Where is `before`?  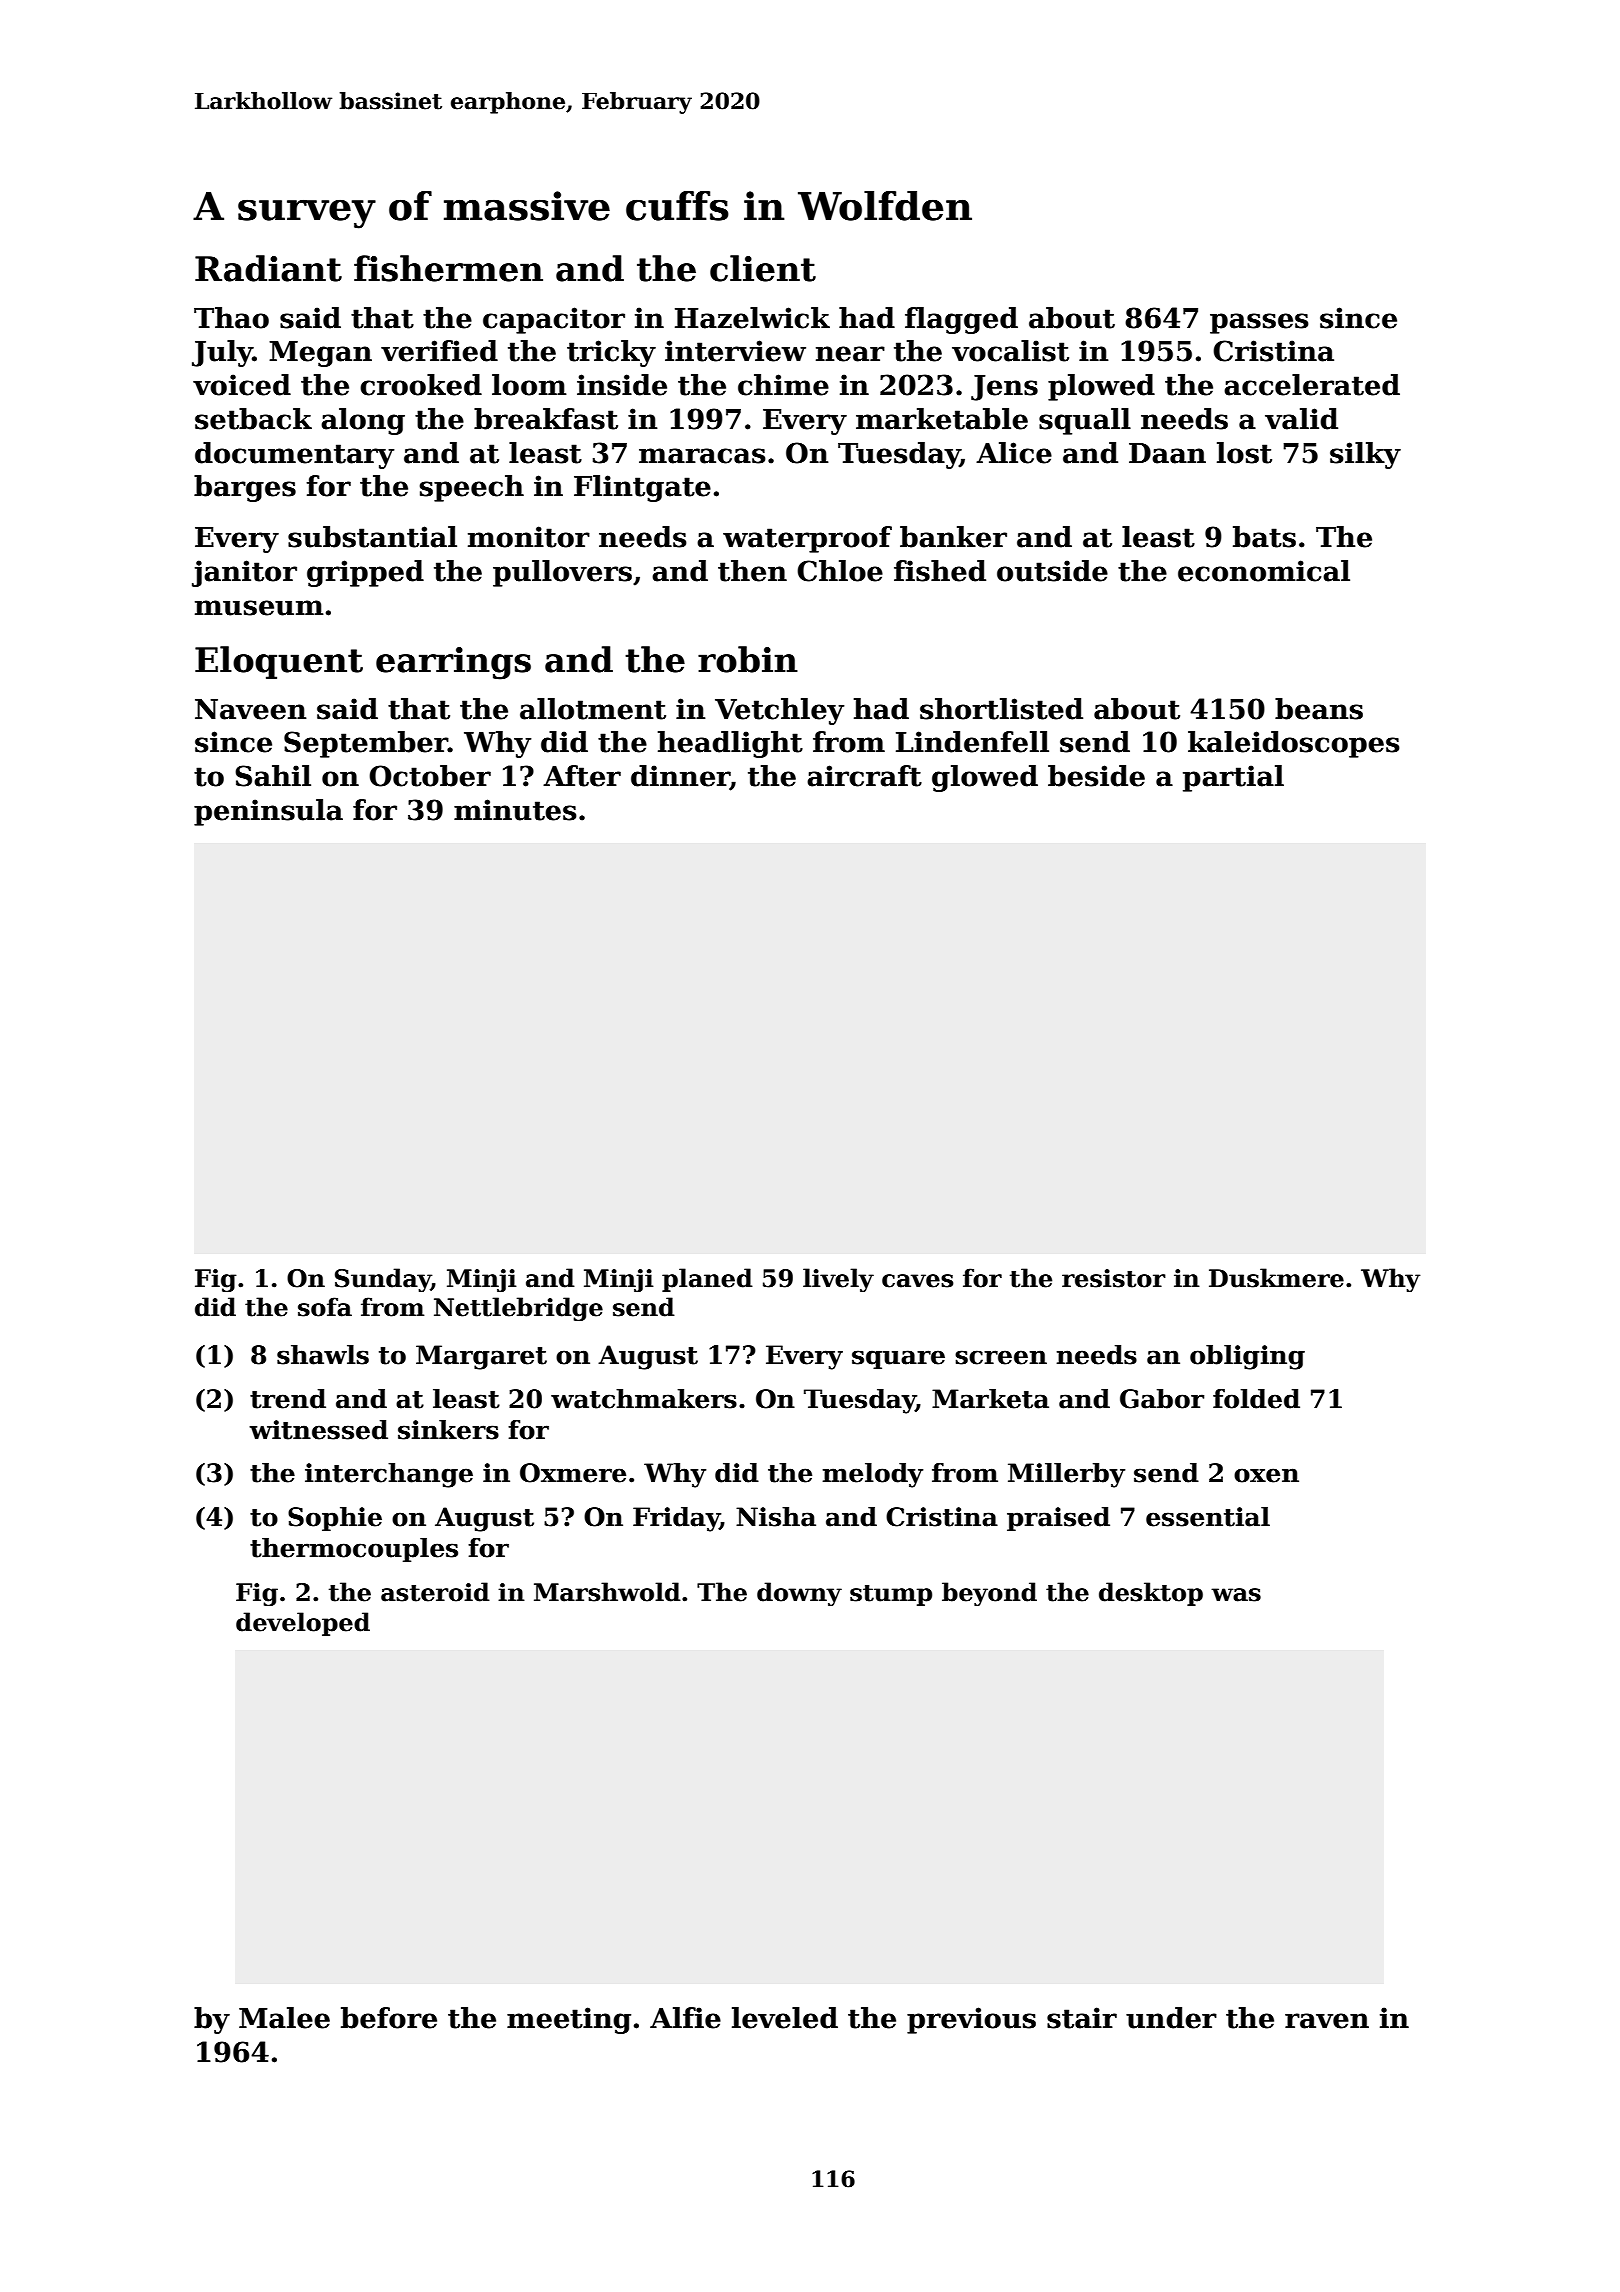 before is located at coordinates (389, 2018).
